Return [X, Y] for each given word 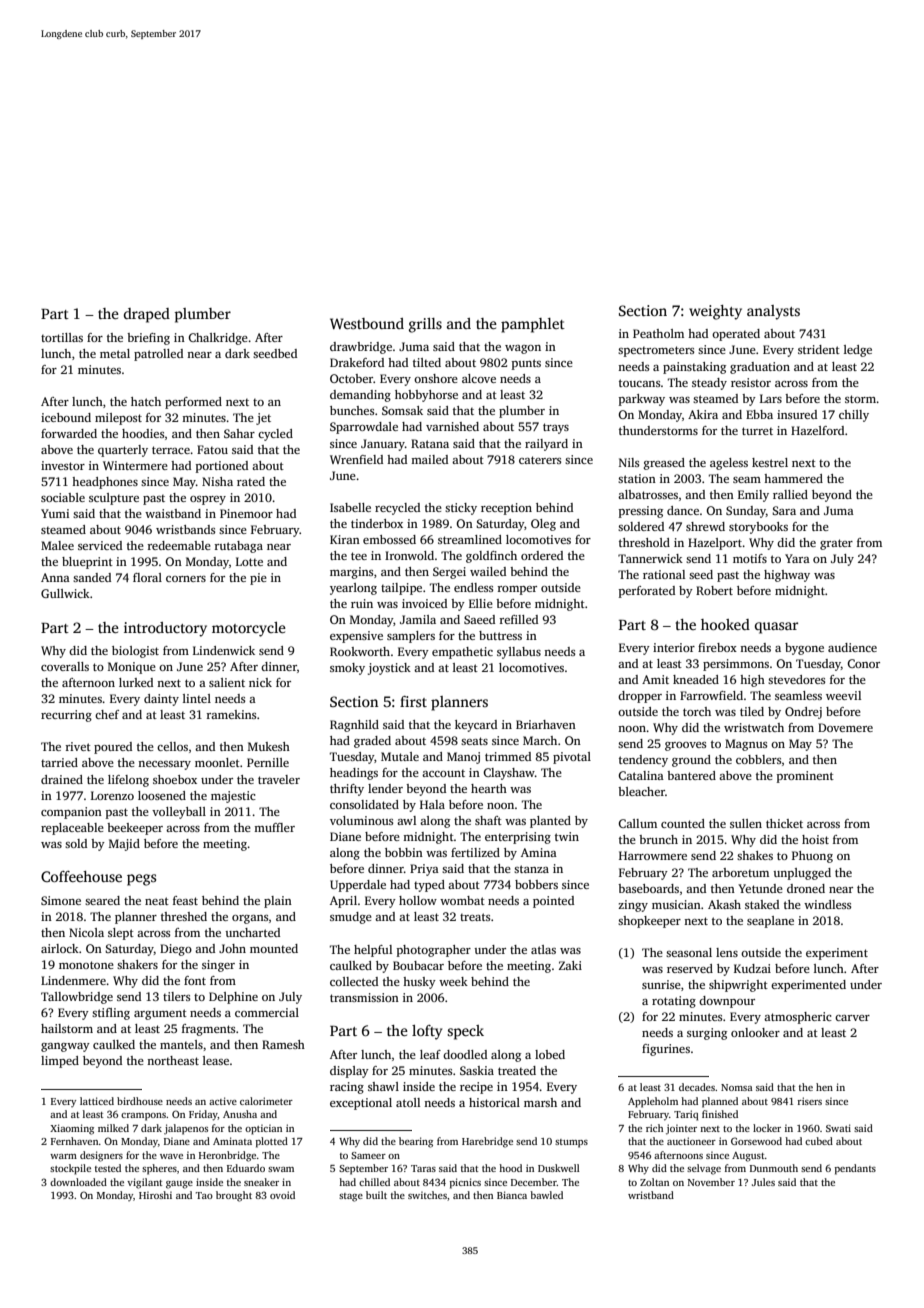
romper [517, 590]
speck [465, 1032]
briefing [148, 339]
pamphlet [533, 325]
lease [216, 1060]
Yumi [55, 513]
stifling [111, 1014]
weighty [715, 312]
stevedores [796, 679]
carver [852, 1018]
